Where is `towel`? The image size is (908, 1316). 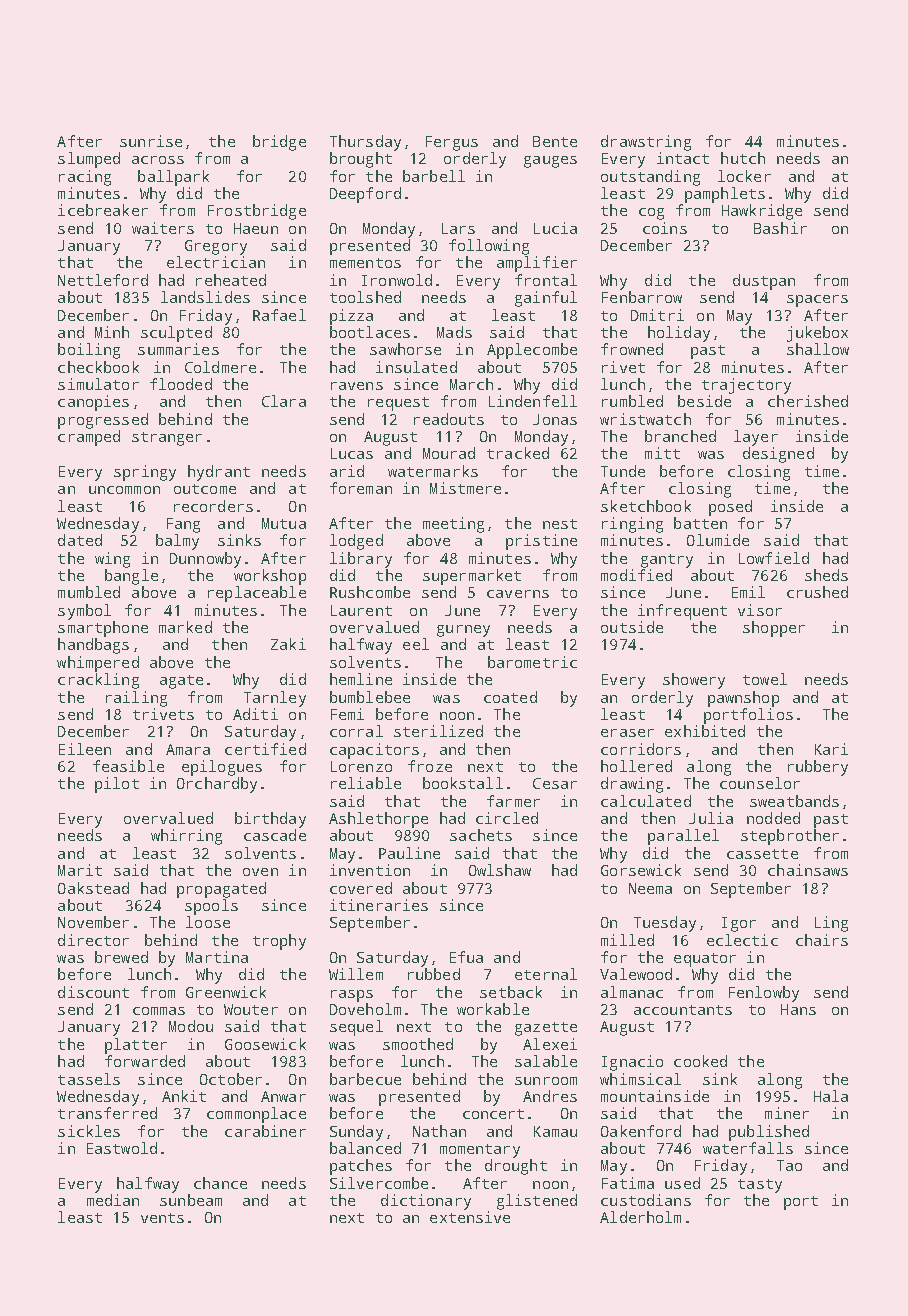 towel is located at coordinates (765, 679).
